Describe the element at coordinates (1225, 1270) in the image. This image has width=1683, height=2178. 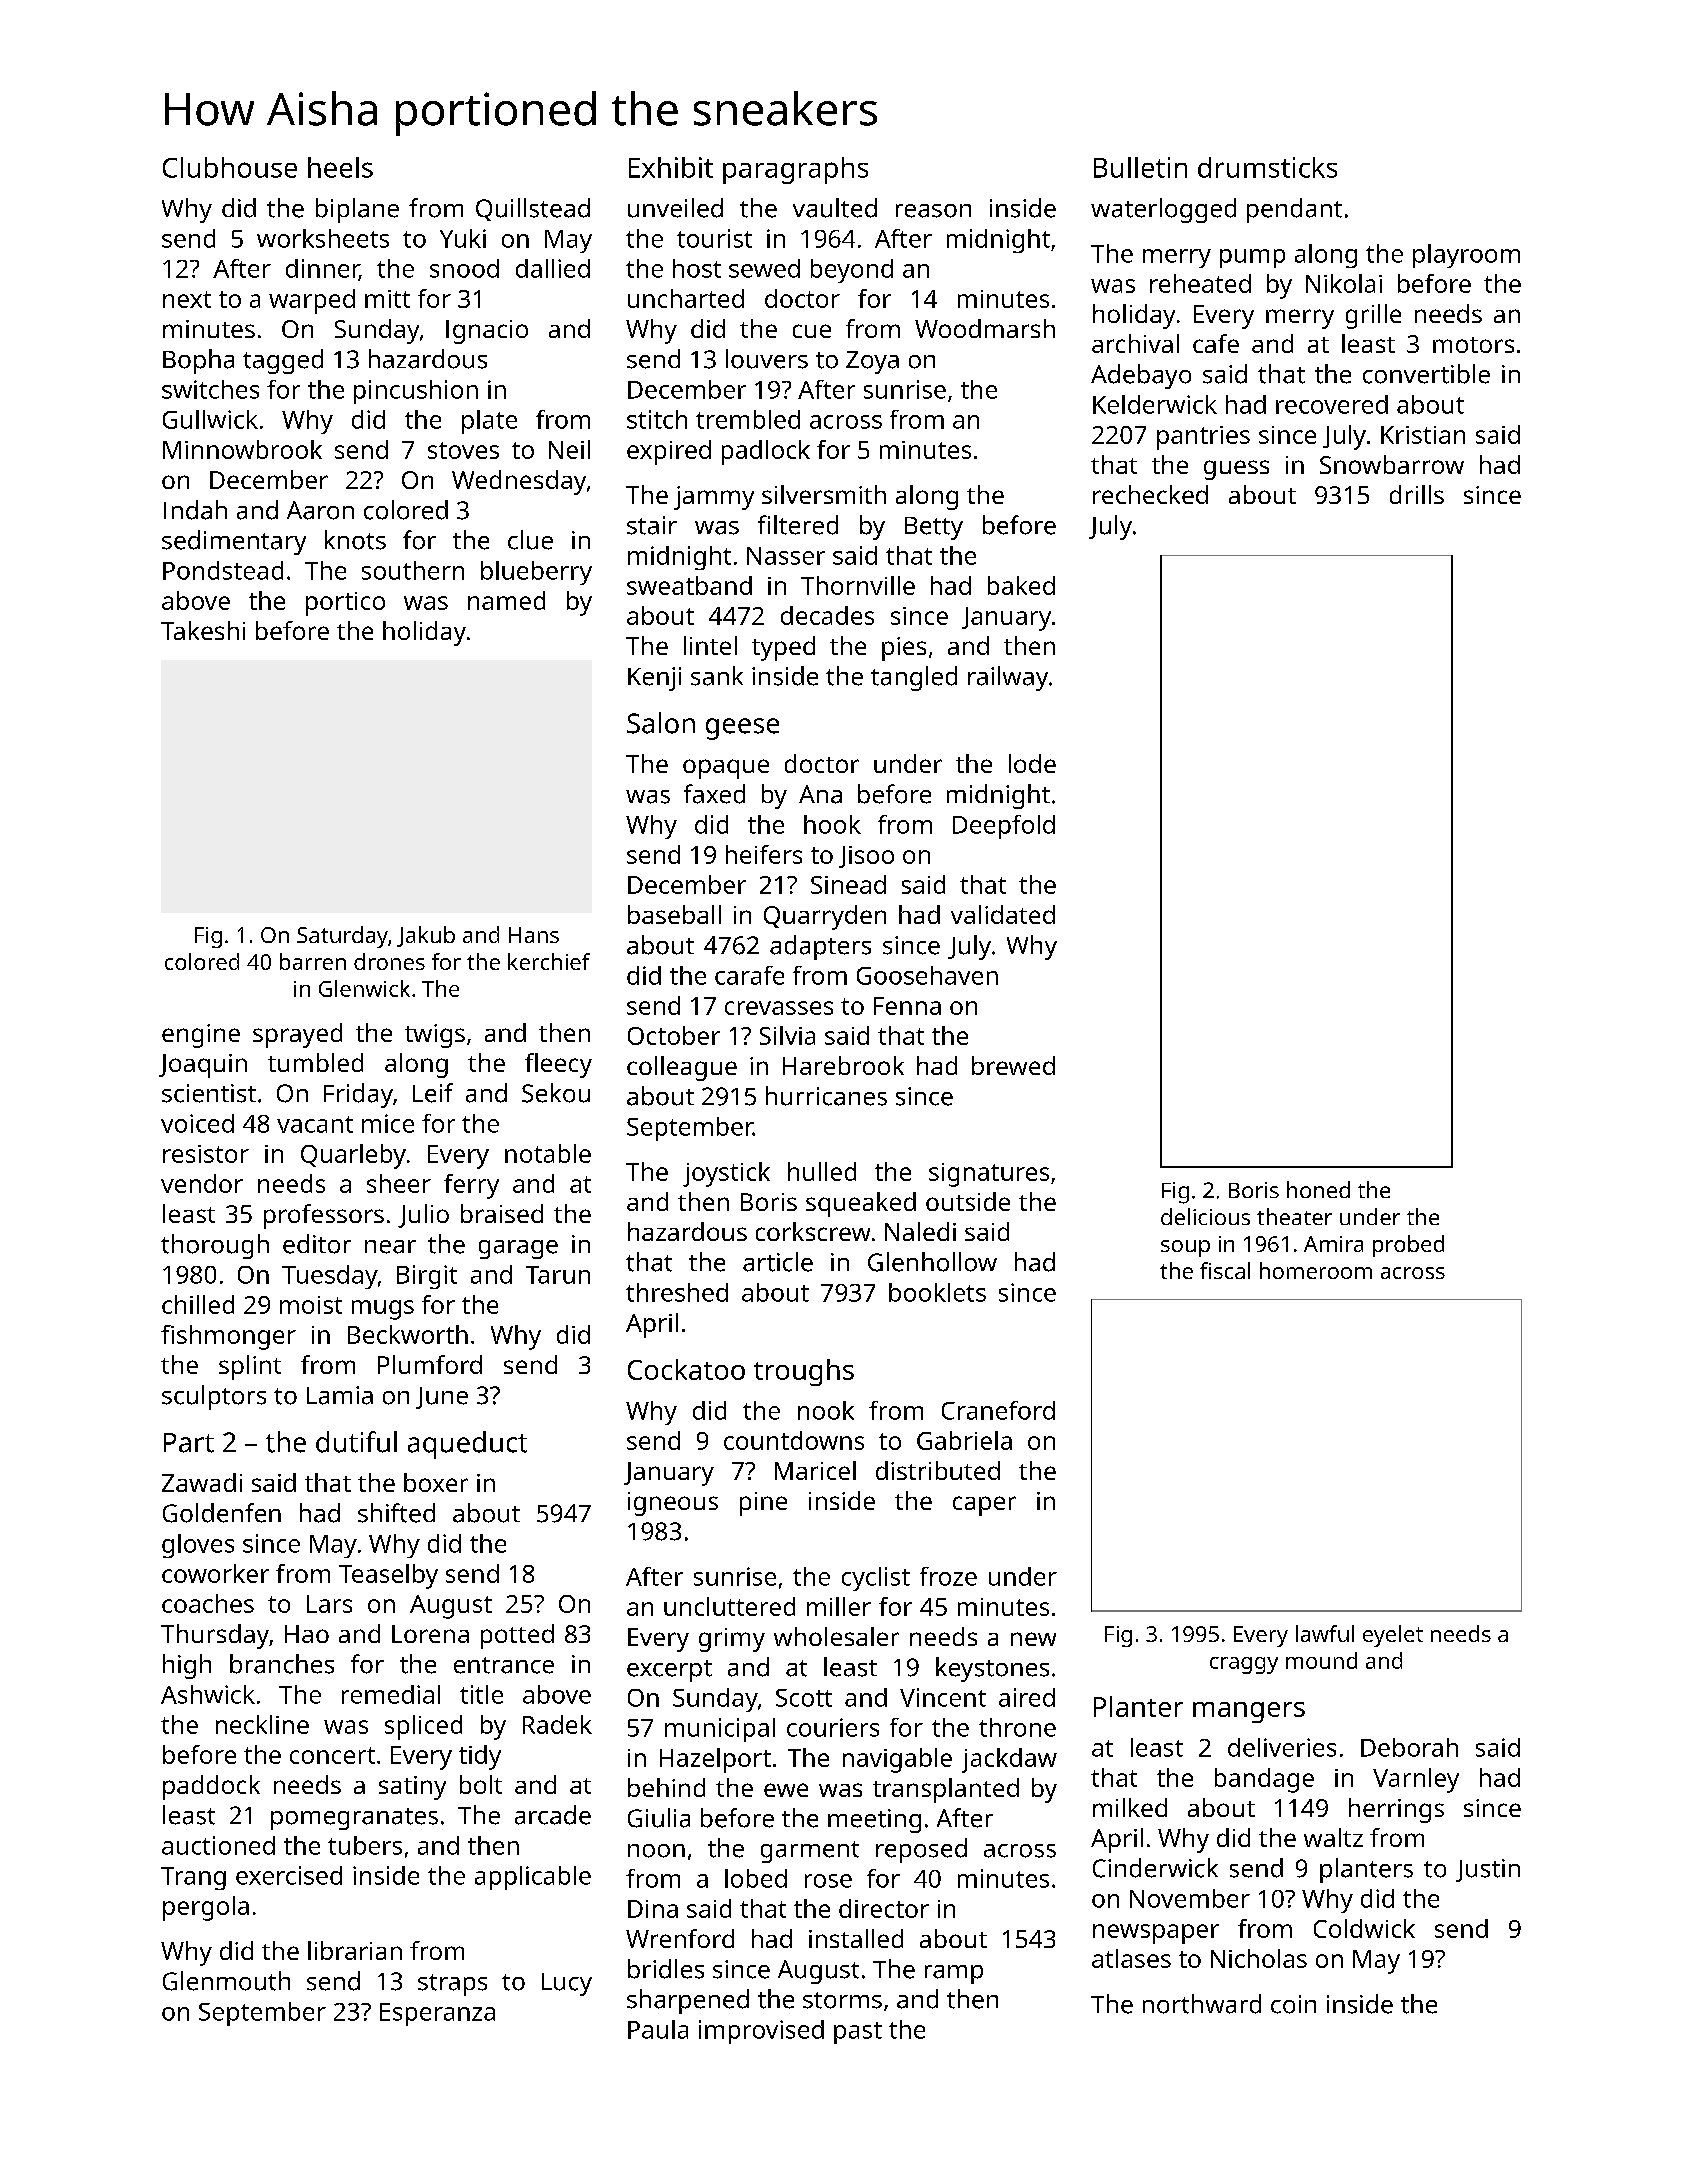
I see `fiscal` at that location.
